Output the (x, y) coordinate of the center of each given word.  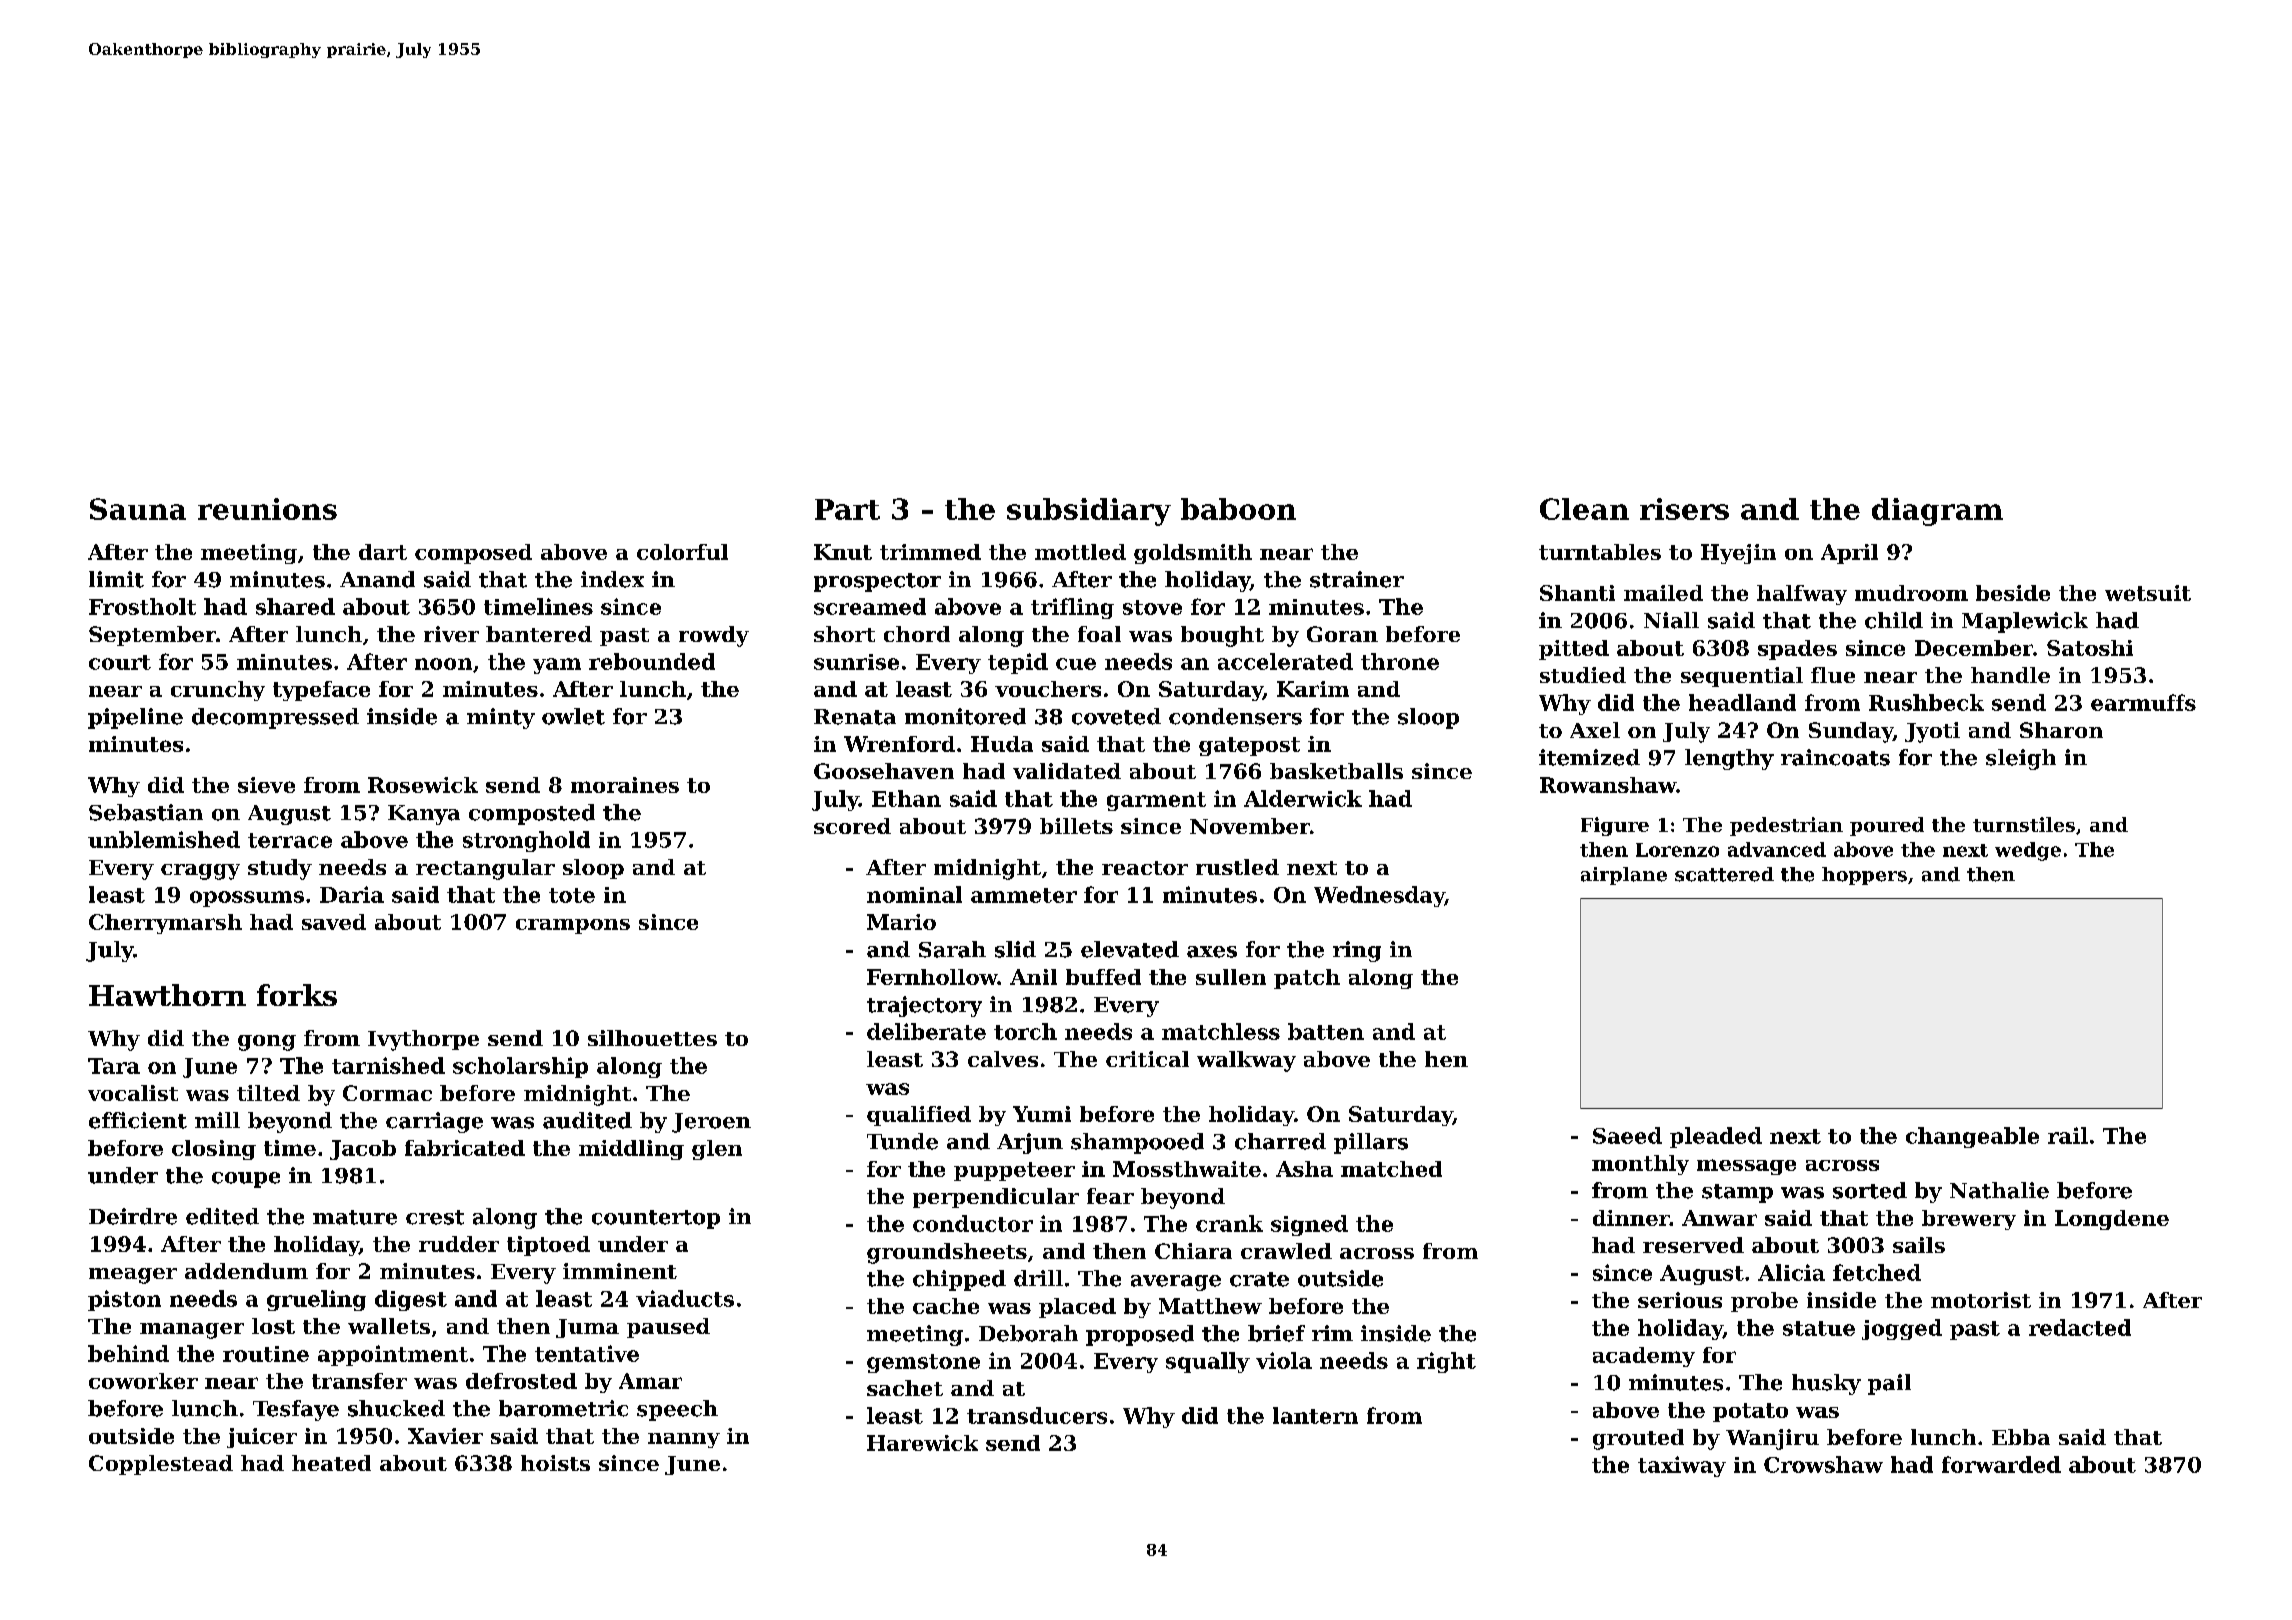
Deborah (1028, 1333)
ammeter (1024, 895)
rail (2068, 1135)
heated (331, 1463)
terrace (290, 840)
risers (1684, 509)
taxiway (1682, 1466)
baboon (1238, 509)
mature (355, 1217)
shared (295, 606)
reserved (1693, 1245)
